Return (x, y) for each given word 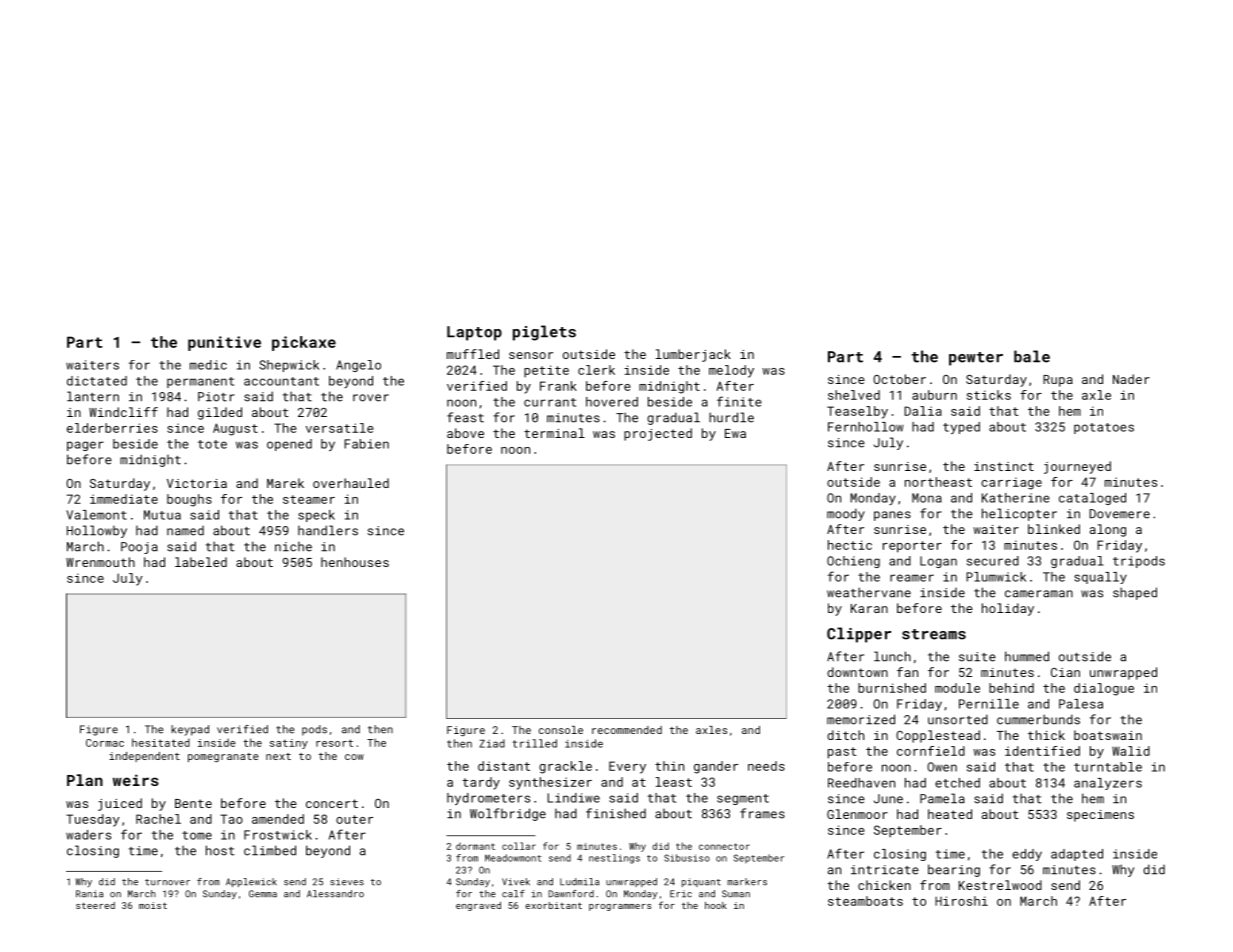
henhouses (355, 562)
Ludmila (579, 882)
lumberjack (693, 355)
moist (153, 905)
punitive (224, 343)
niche (293, 547)
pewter (976, 359)
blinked (1054, 529)
